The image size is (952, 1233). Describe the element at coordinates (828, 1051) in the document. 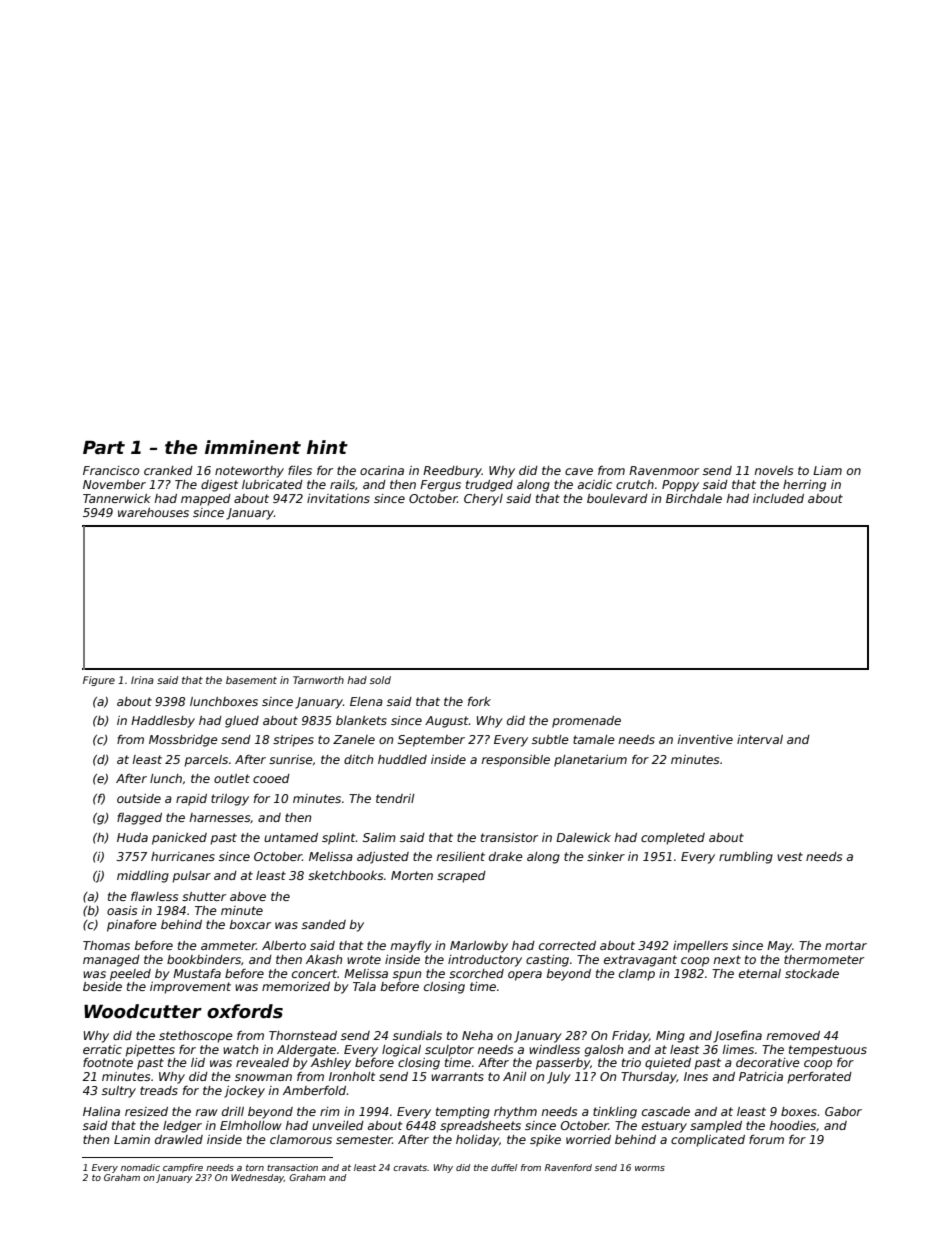

I see `tempestuous` at that location.
